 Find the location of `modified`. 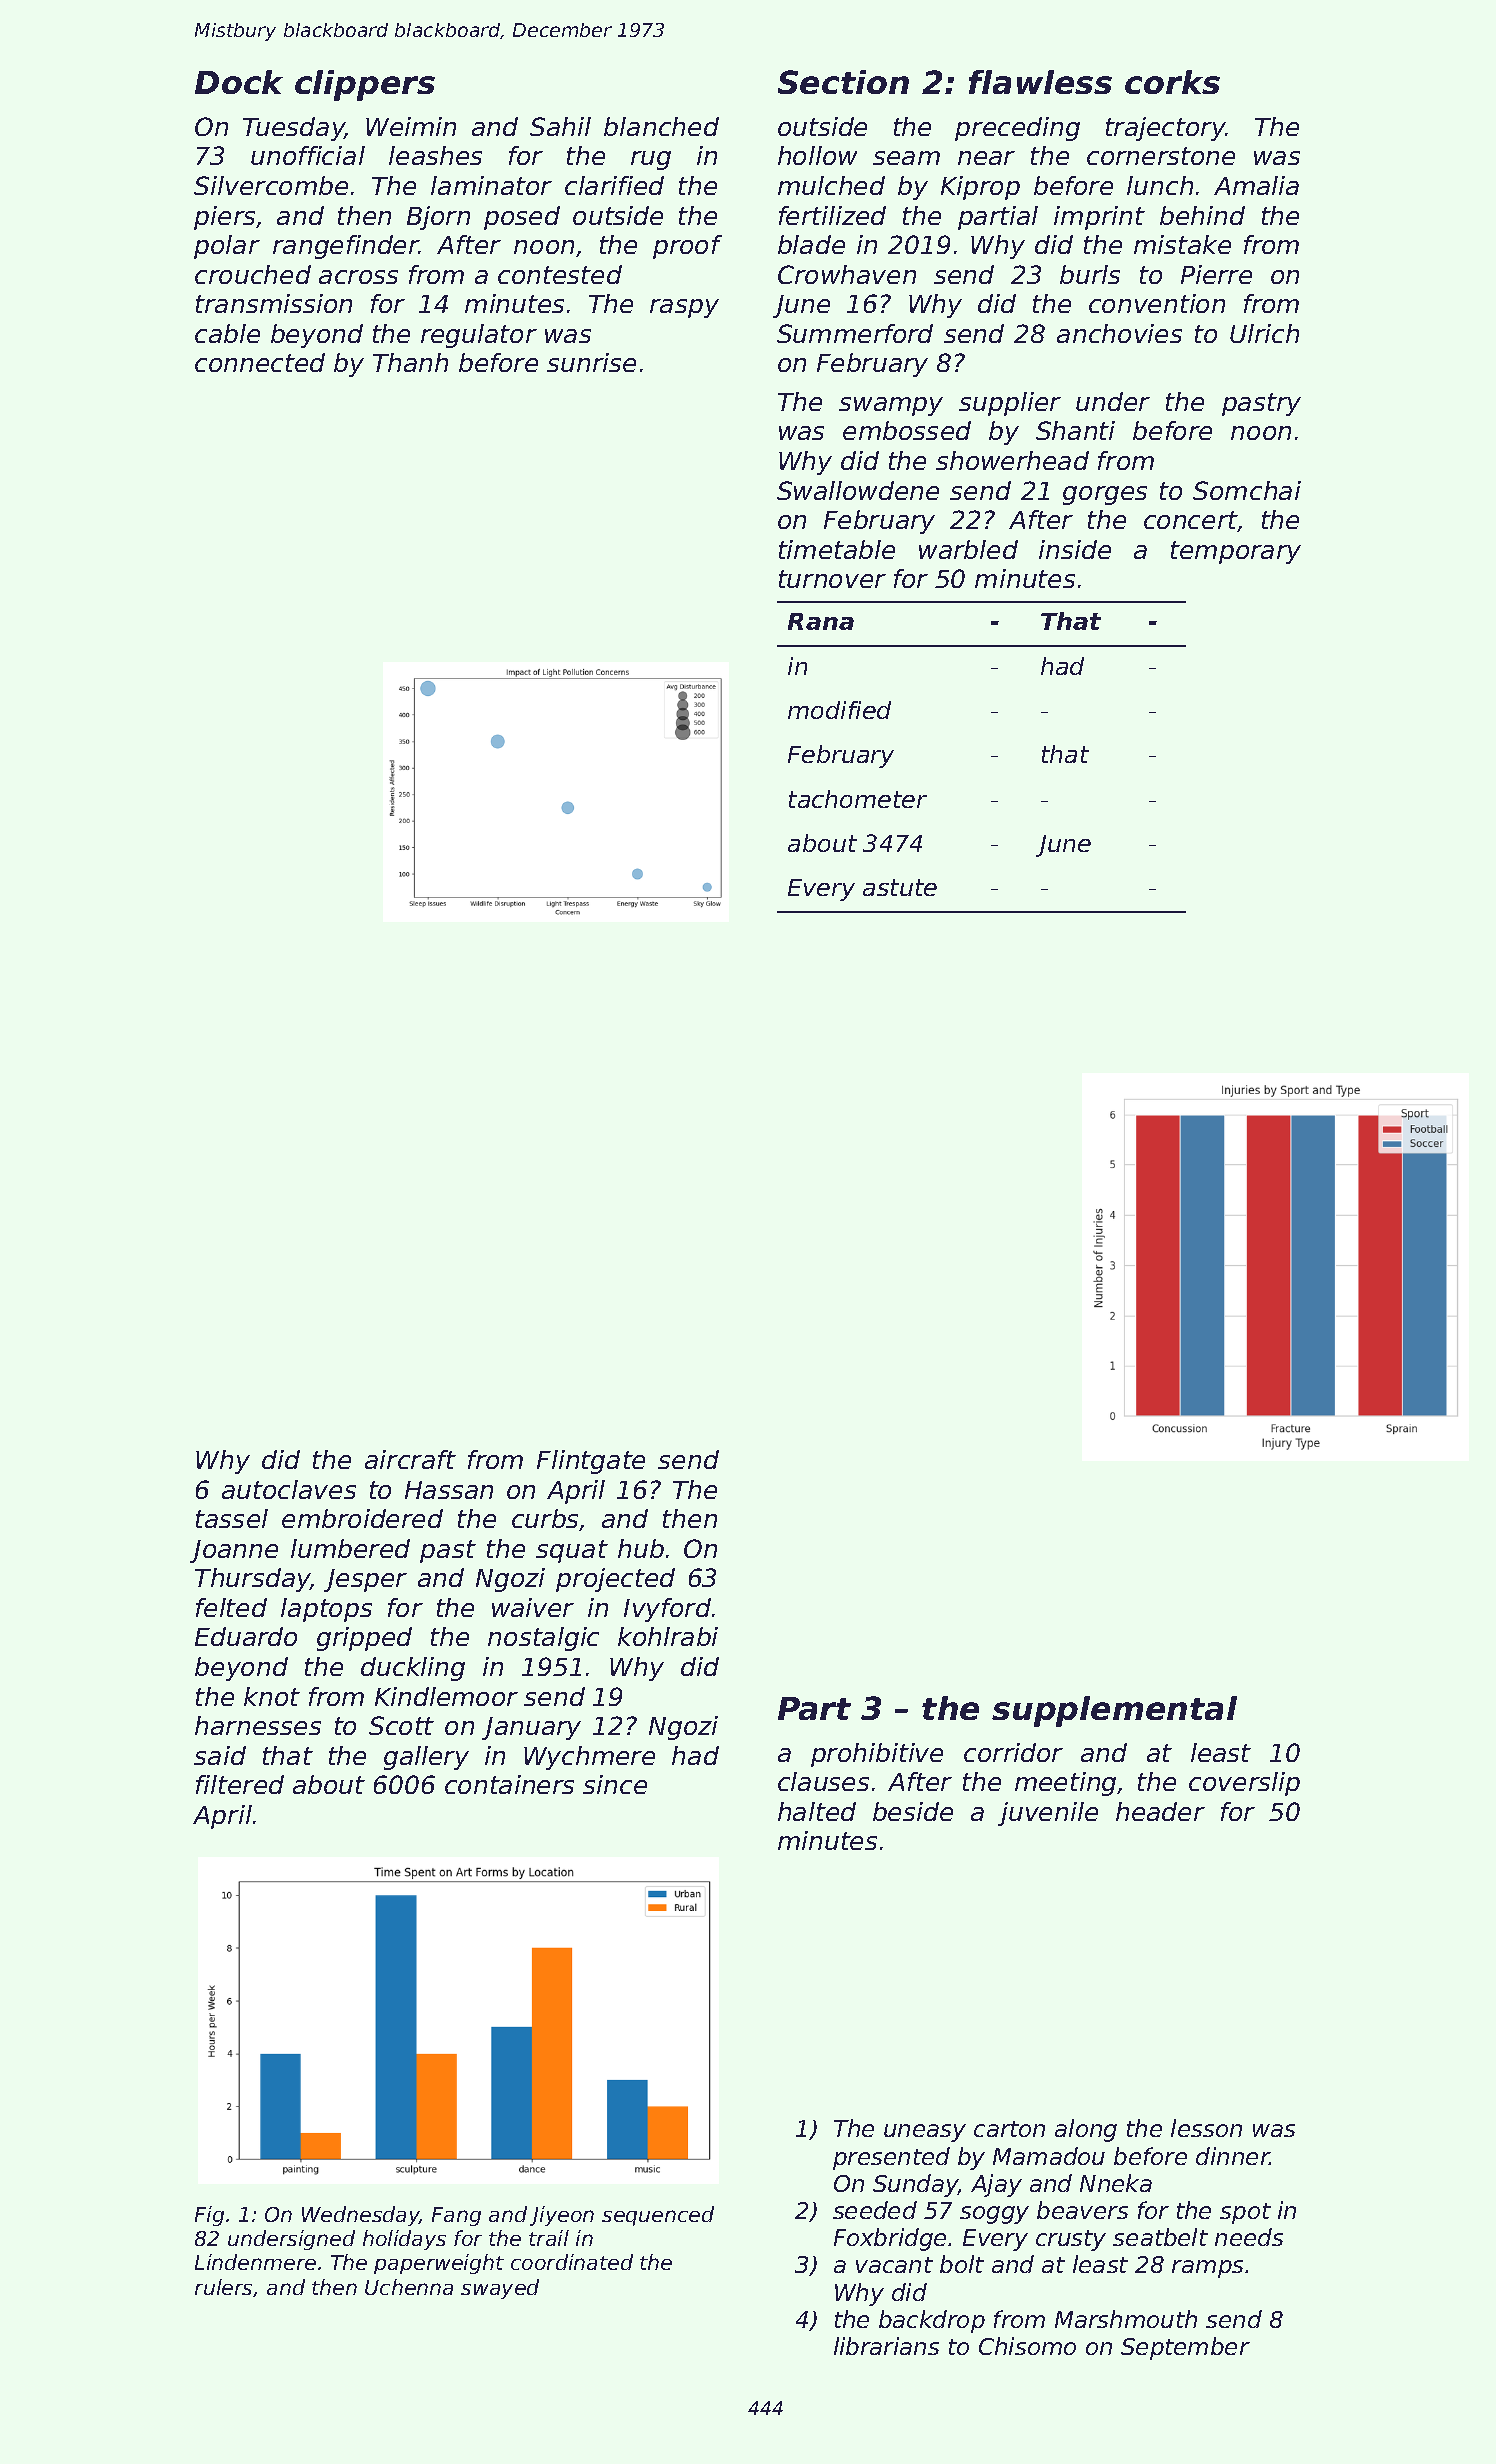

modified is located at coordinates (839, 710).
